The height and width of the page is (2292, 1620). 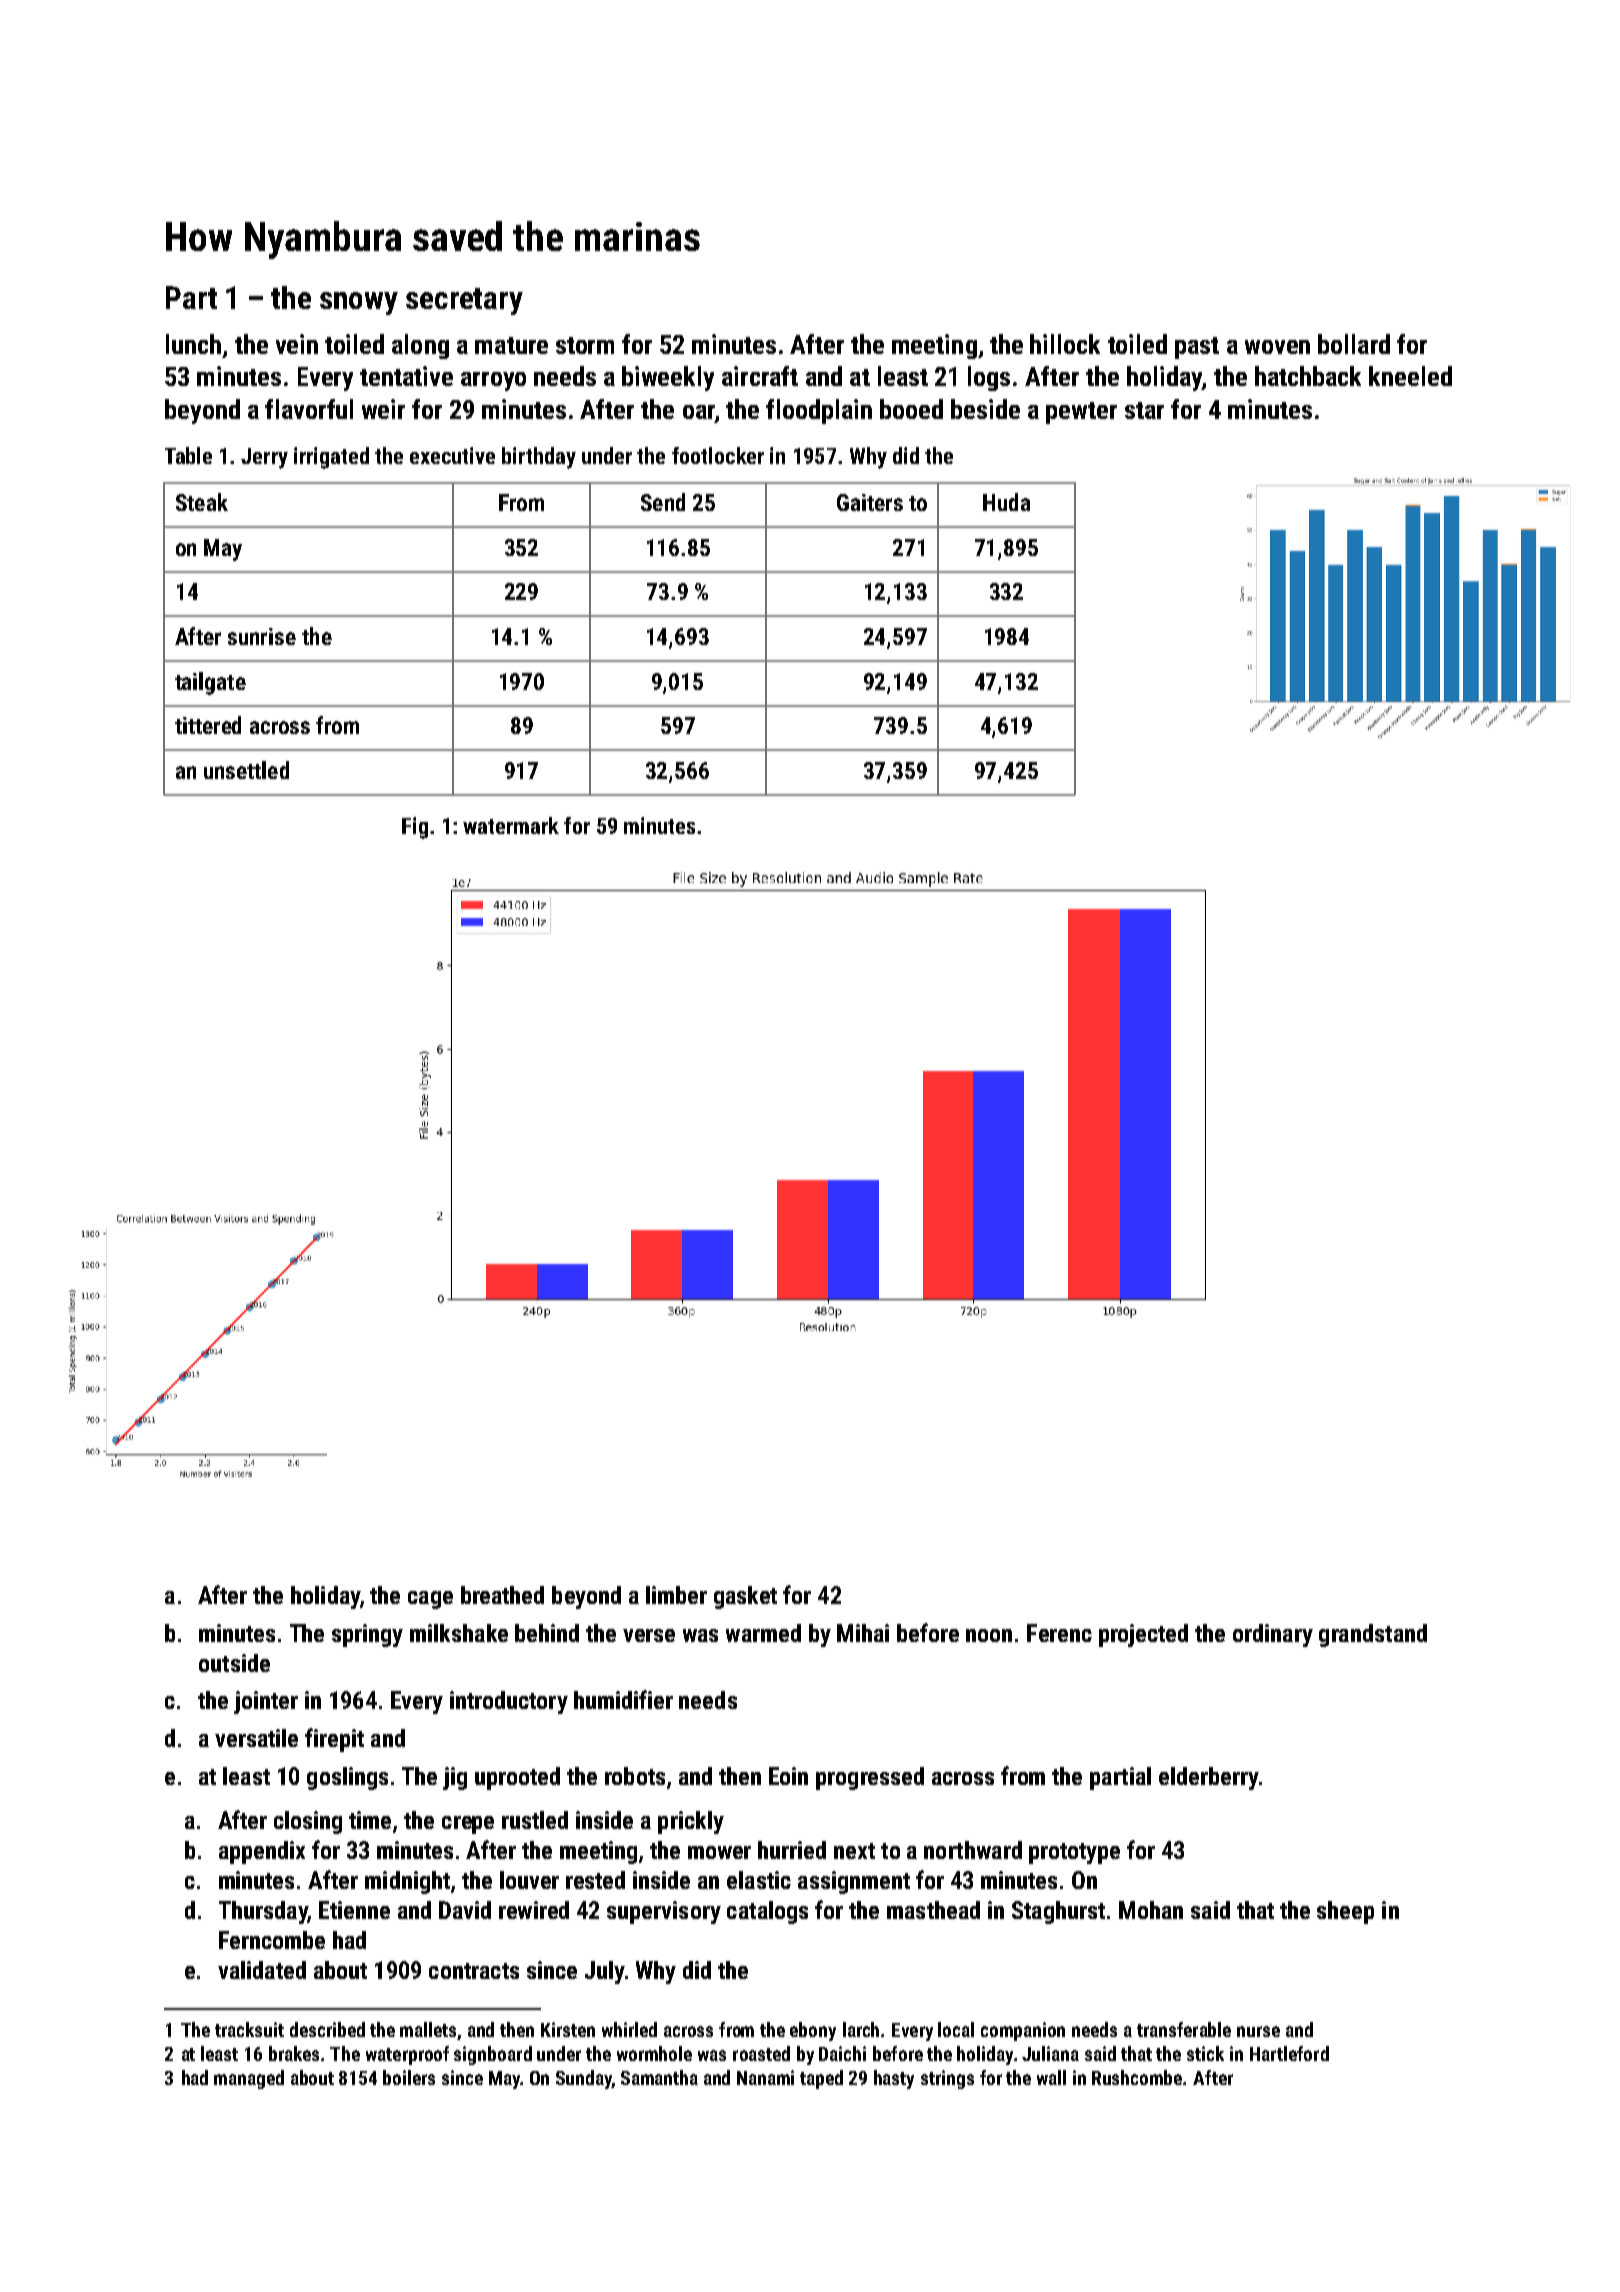 I want to click on kneeled, so click(x=1410, y=376).
